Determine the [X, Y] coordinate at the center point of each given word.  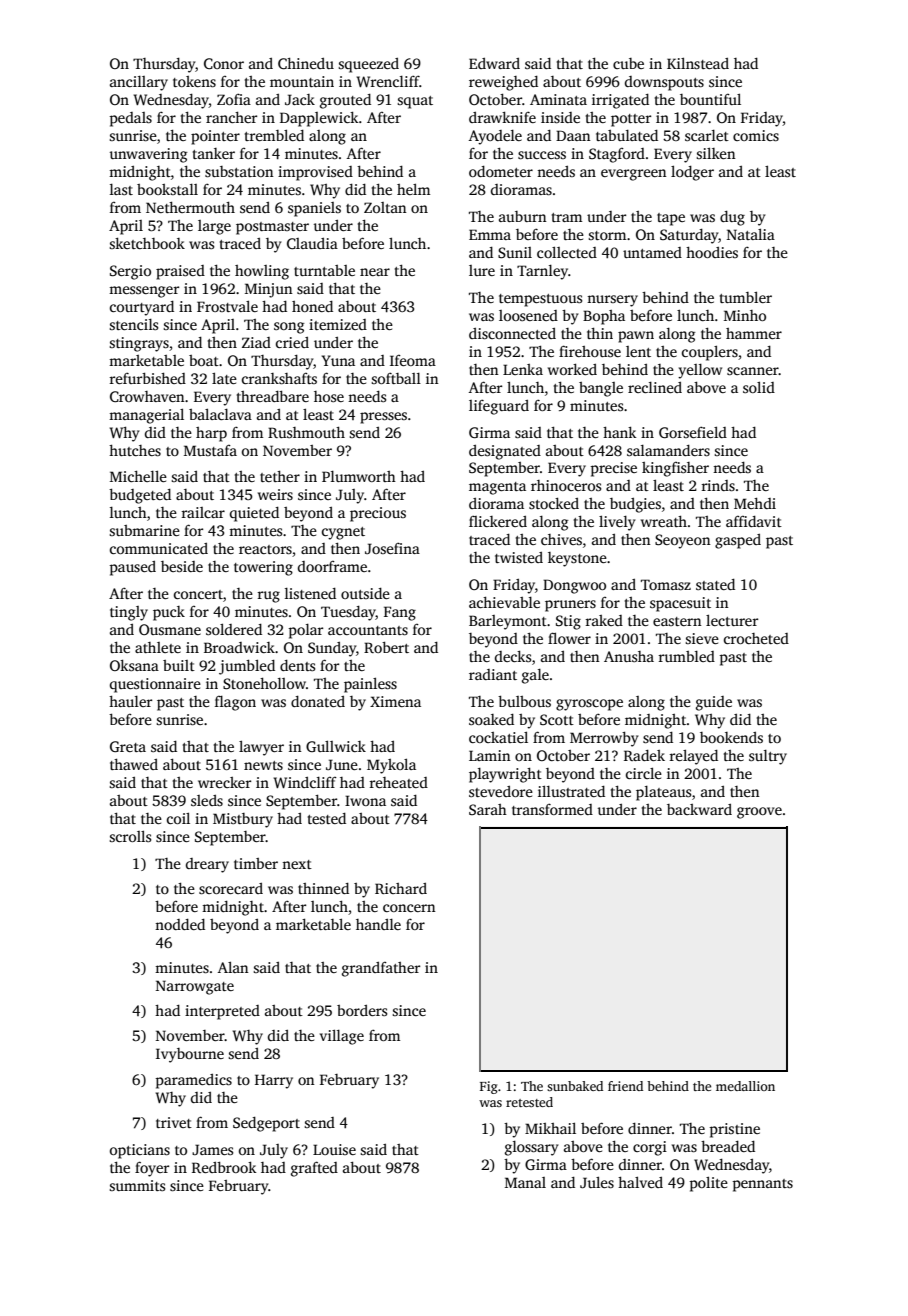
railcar [203, 512]
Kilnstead [698, 63]
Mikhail [550, 1128]
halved [640, 1182]
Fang [400, 613]
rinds [718, 485]
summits [137, 1185]
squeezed [368, 65]
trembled [274, 135]
